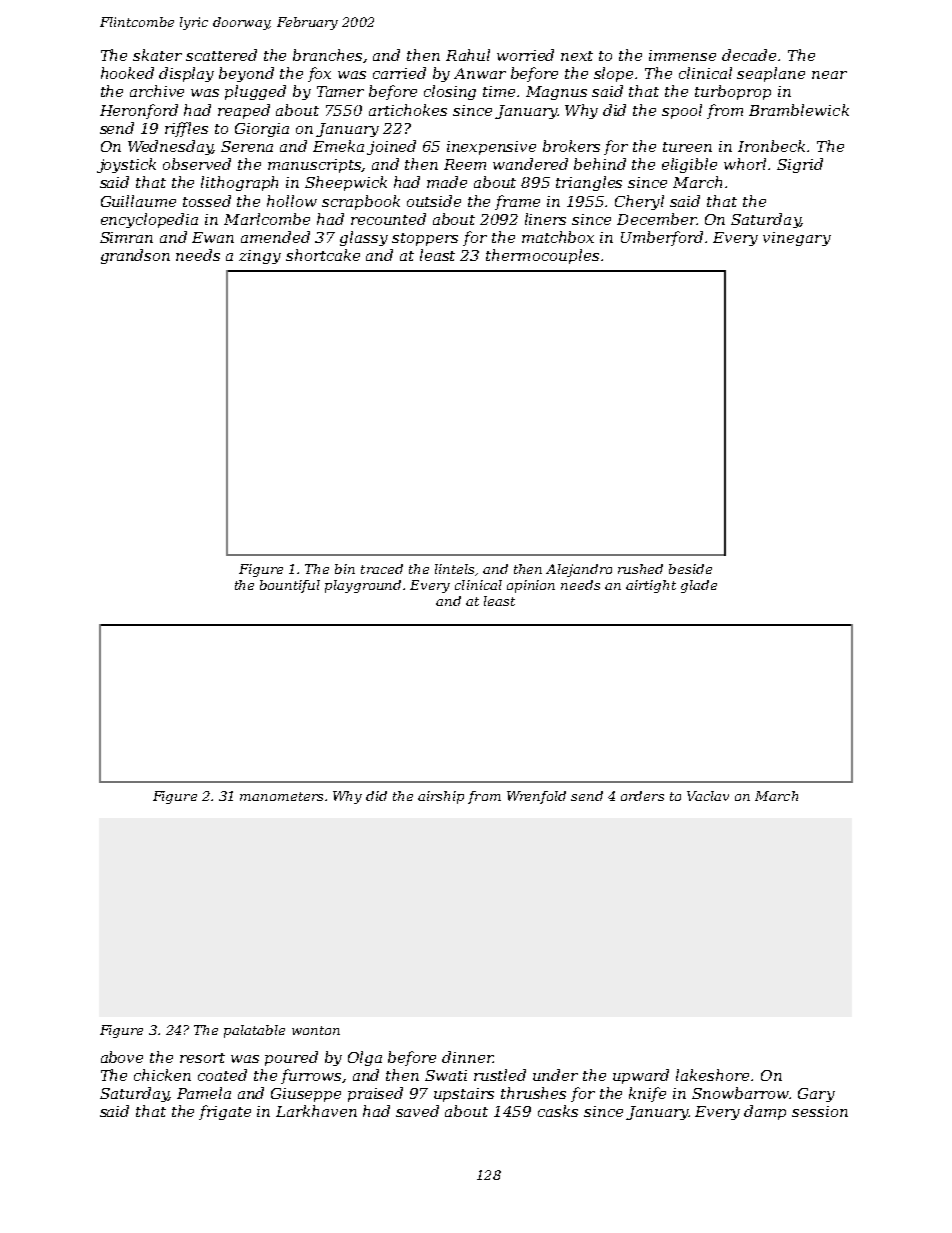 Image resolution: width=952 pixels, height=1233 pixels. Describe the element at coordinates (345, 569) in the page. I see `bin` at that location.
